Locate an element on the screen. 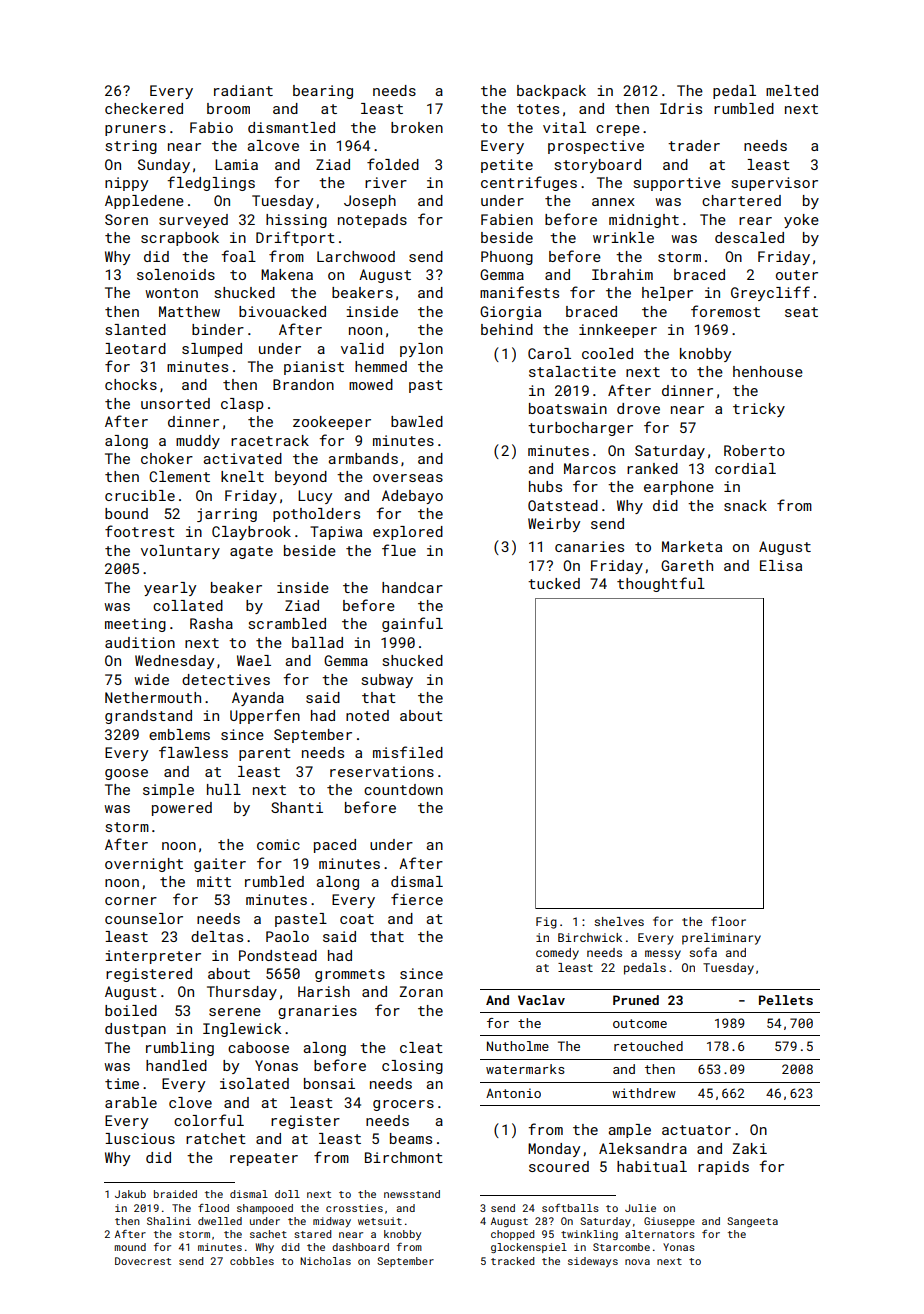  floor is located at coordinates (728, 921).
